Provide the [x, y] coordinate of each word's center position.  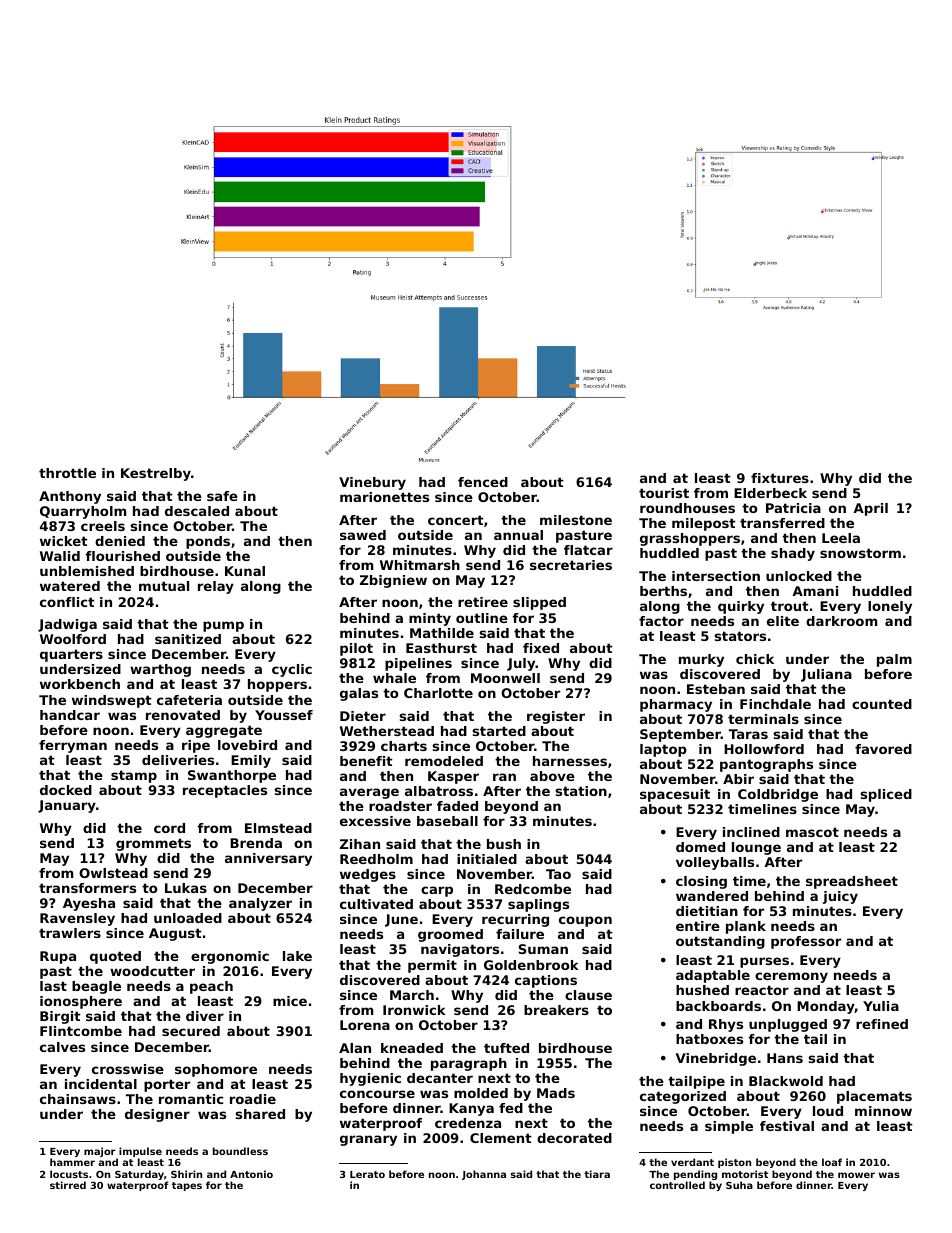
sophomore [216, 1070]
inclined [751, 832]
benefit [366, 761]
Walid [60, 556]
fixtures [780, 478]
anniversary [268, 859]
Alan [355, 1048]
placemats [874, 1097]
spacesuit [675, 795]
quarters [71, 655]
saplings [538, 905]
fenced [483, 482]
